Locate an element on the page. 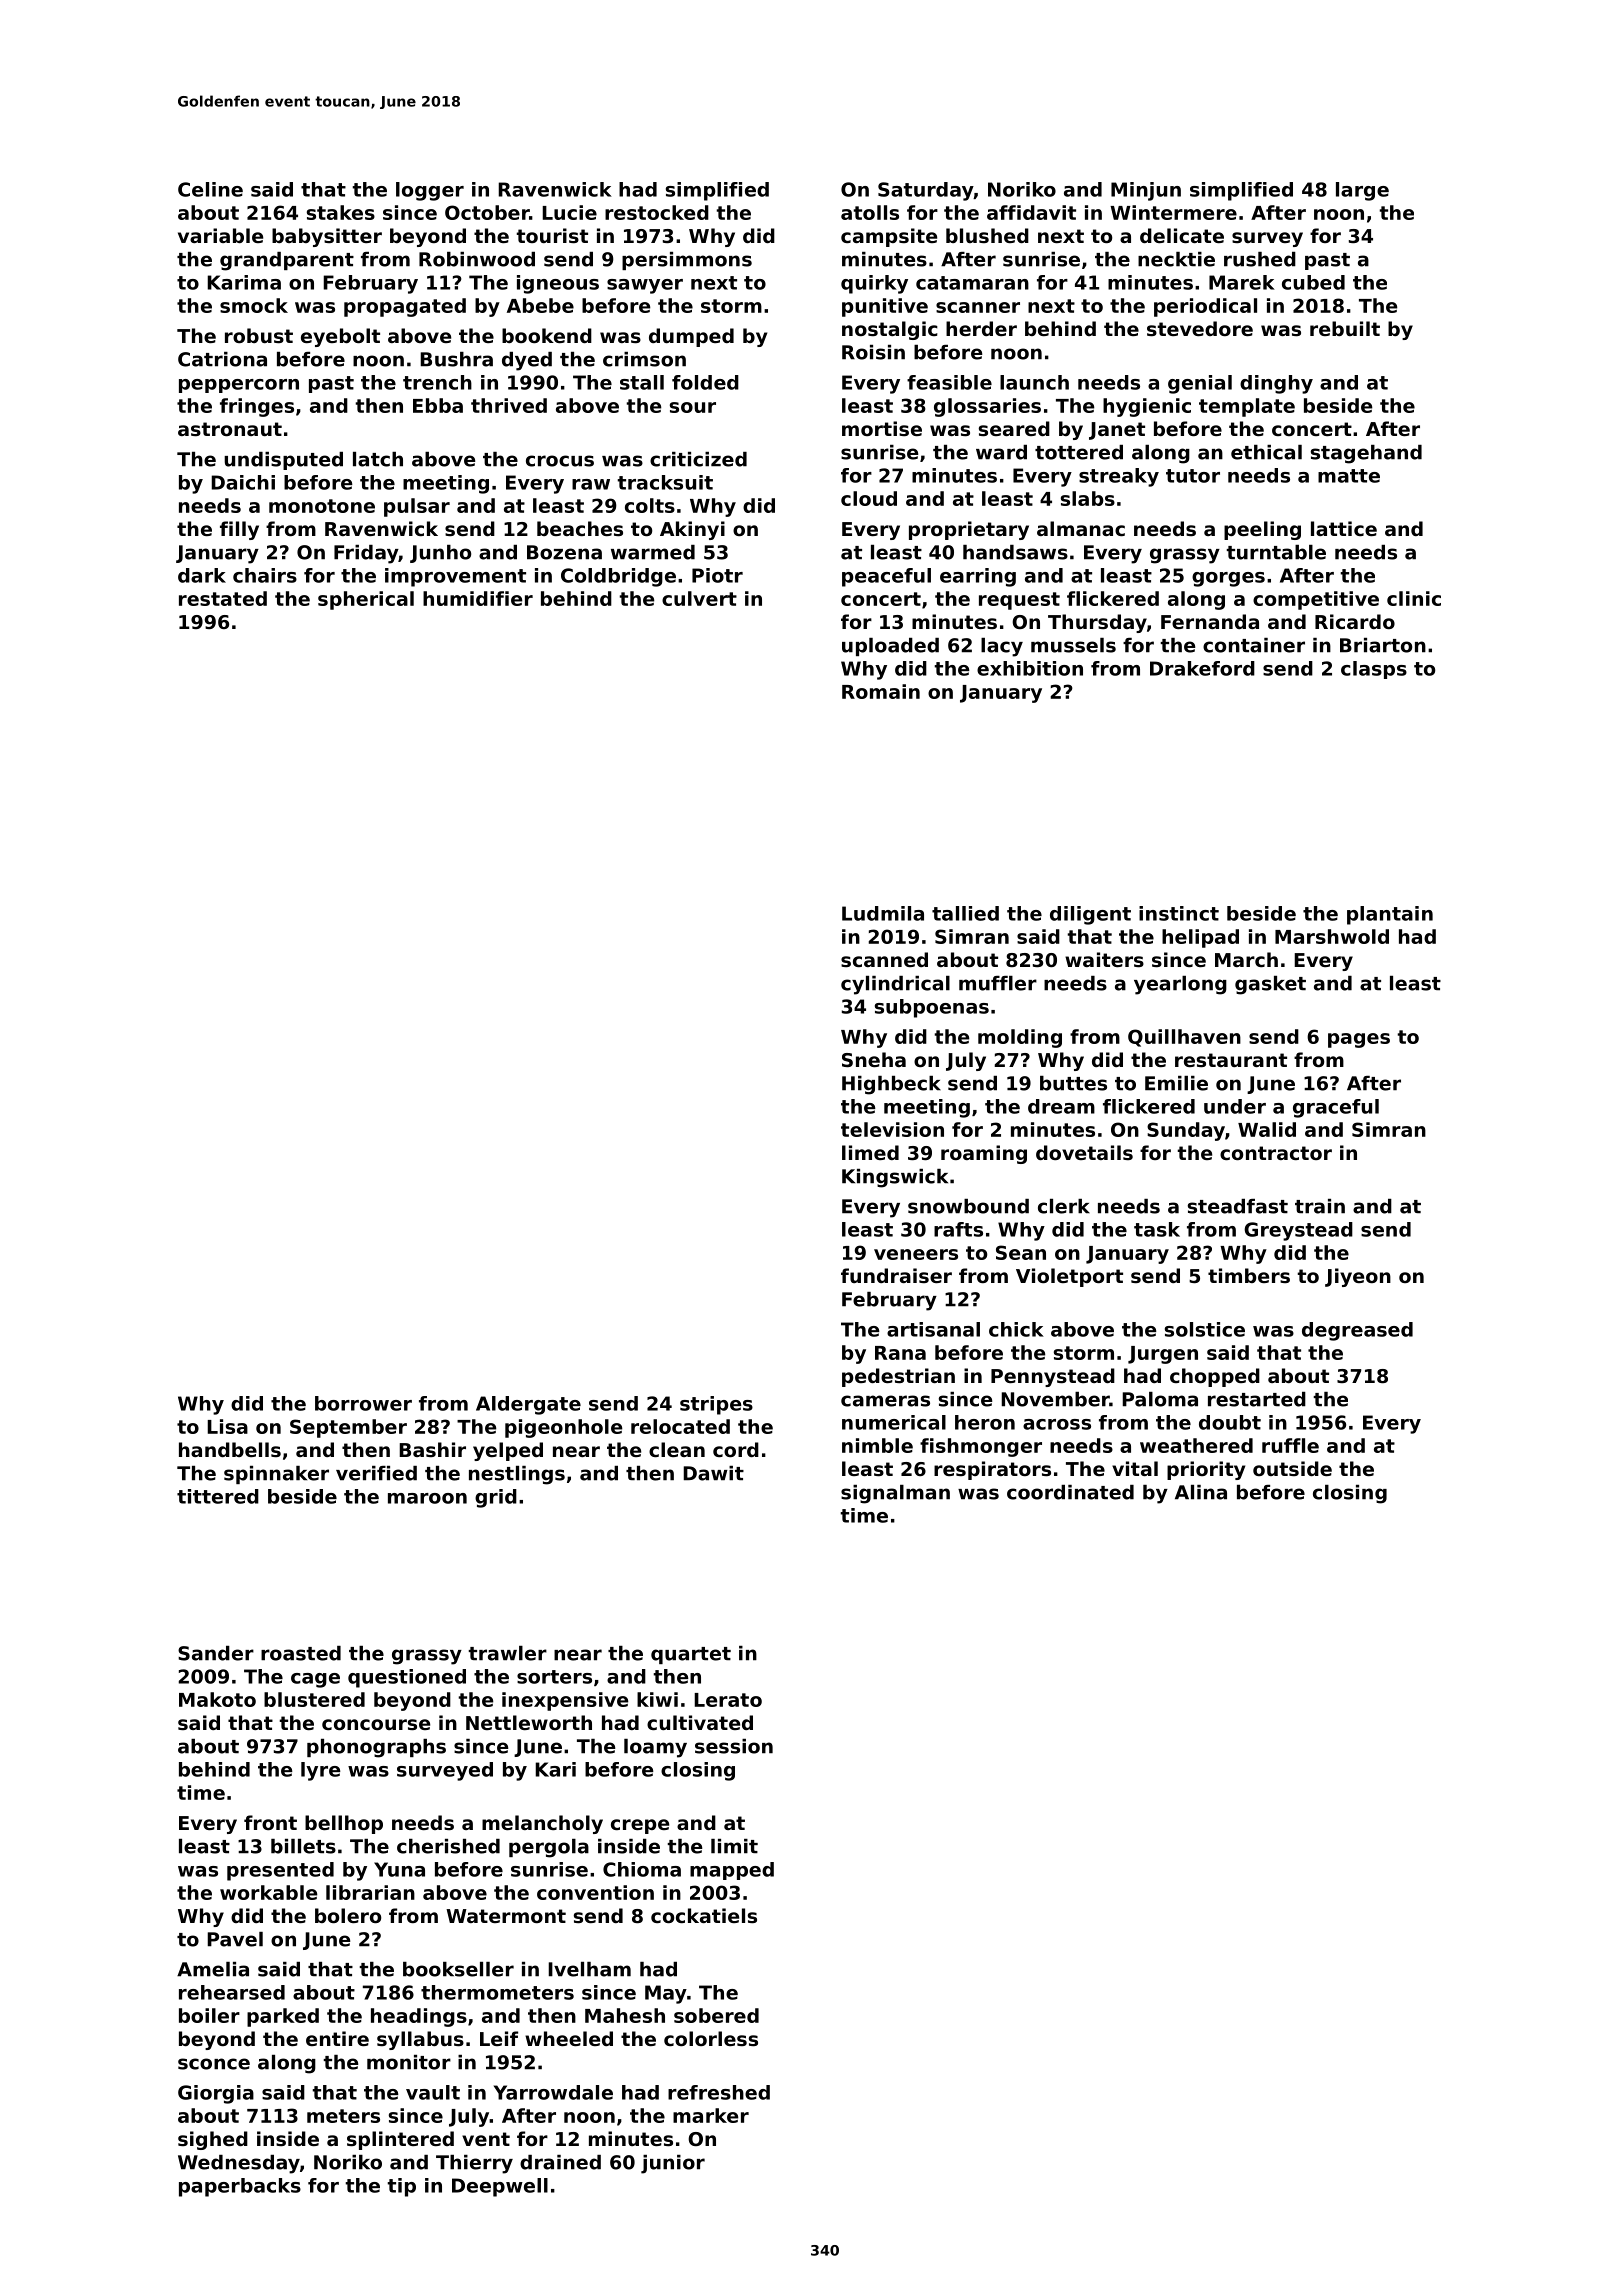 The width and height of the document is (1620, 2292). Saturday is located at coordinates (925, 191).
